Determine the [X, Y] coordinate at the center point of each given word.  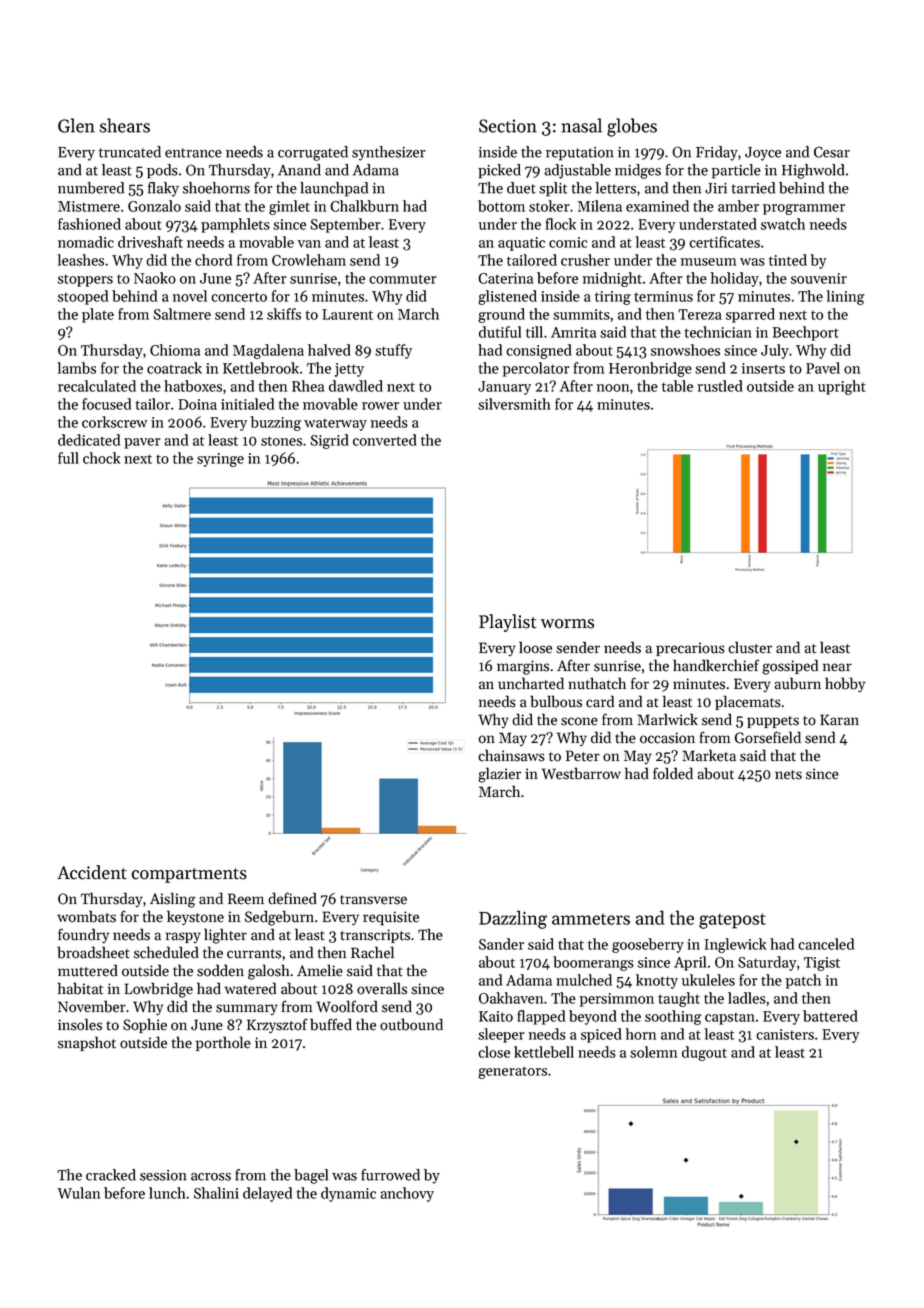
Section [508, 126]
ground [501, 315]
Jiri [716, 188]
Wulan [78, 1193]
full [68, 458]
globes [632, 127]
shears [124, 125]
